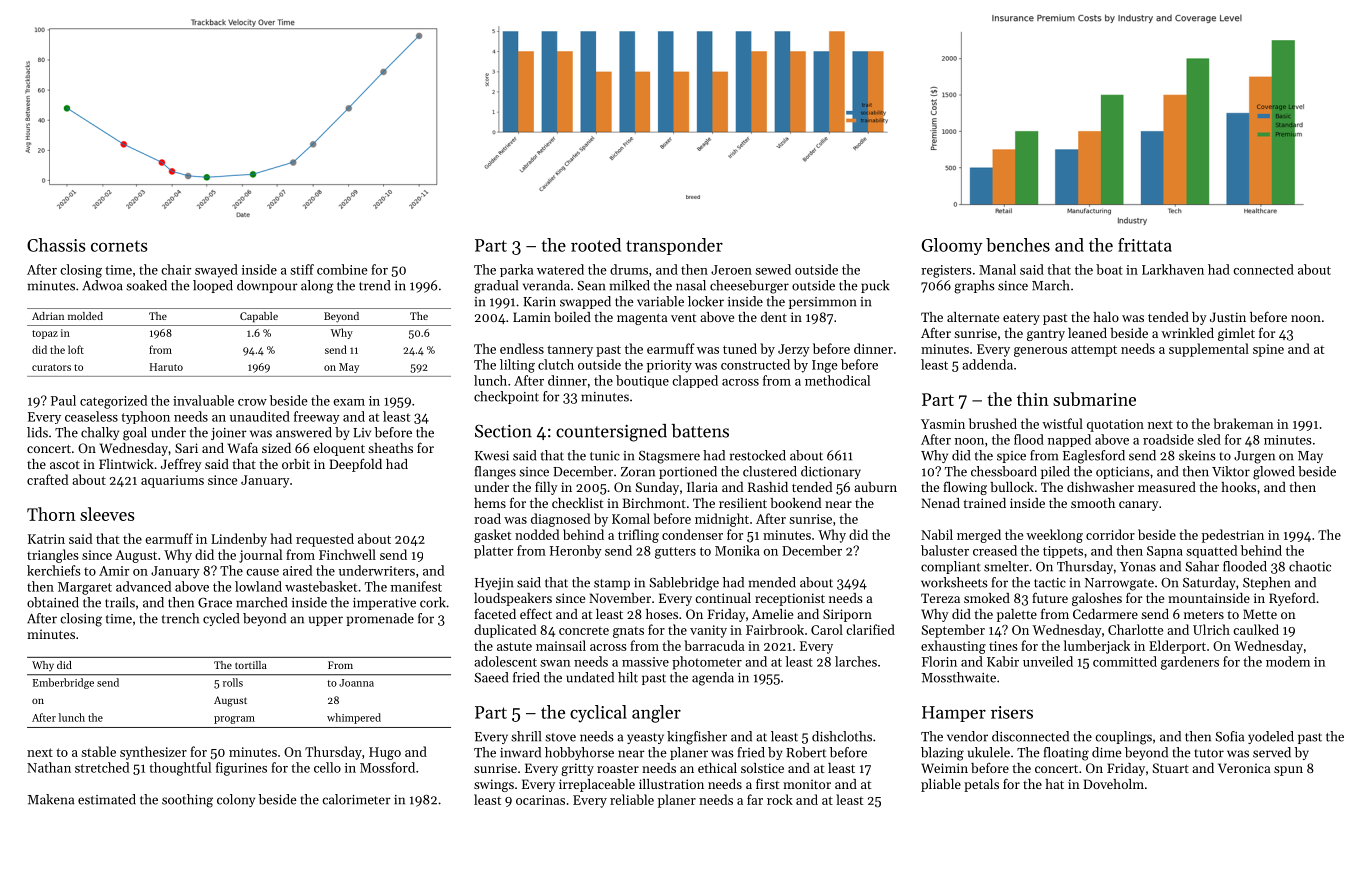  I want to click on cello, so click(327, 767).
